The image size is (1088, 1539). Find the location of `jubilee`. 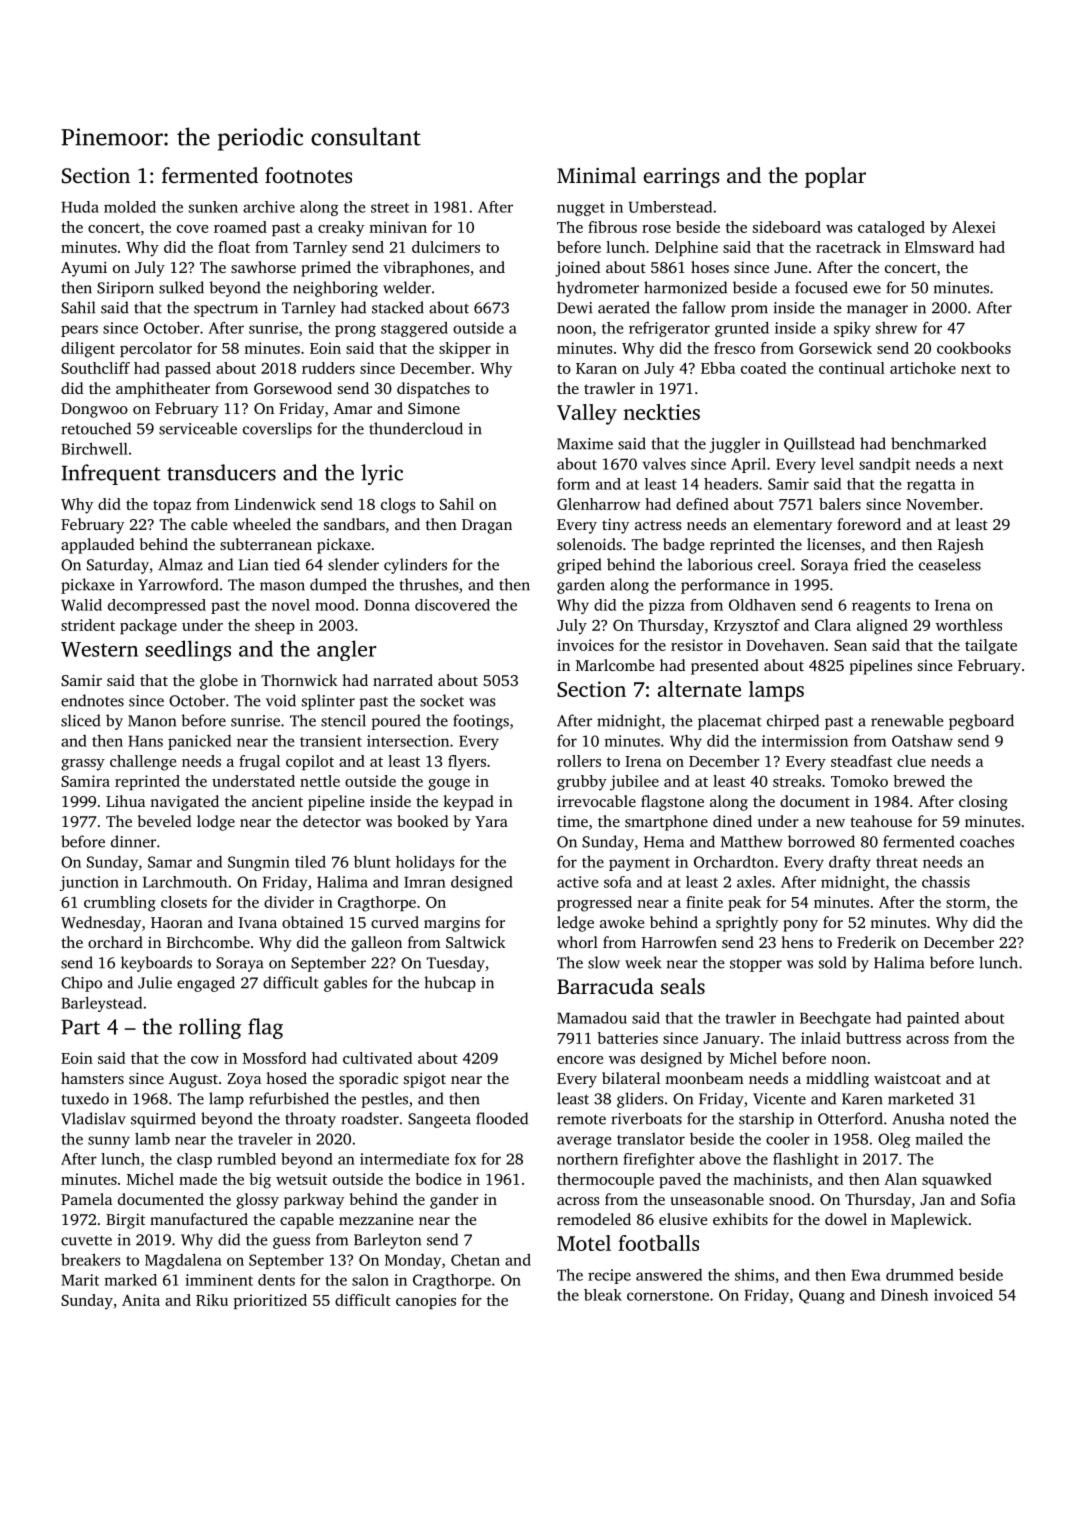

jubilee is located at coordinates (634, 783).
